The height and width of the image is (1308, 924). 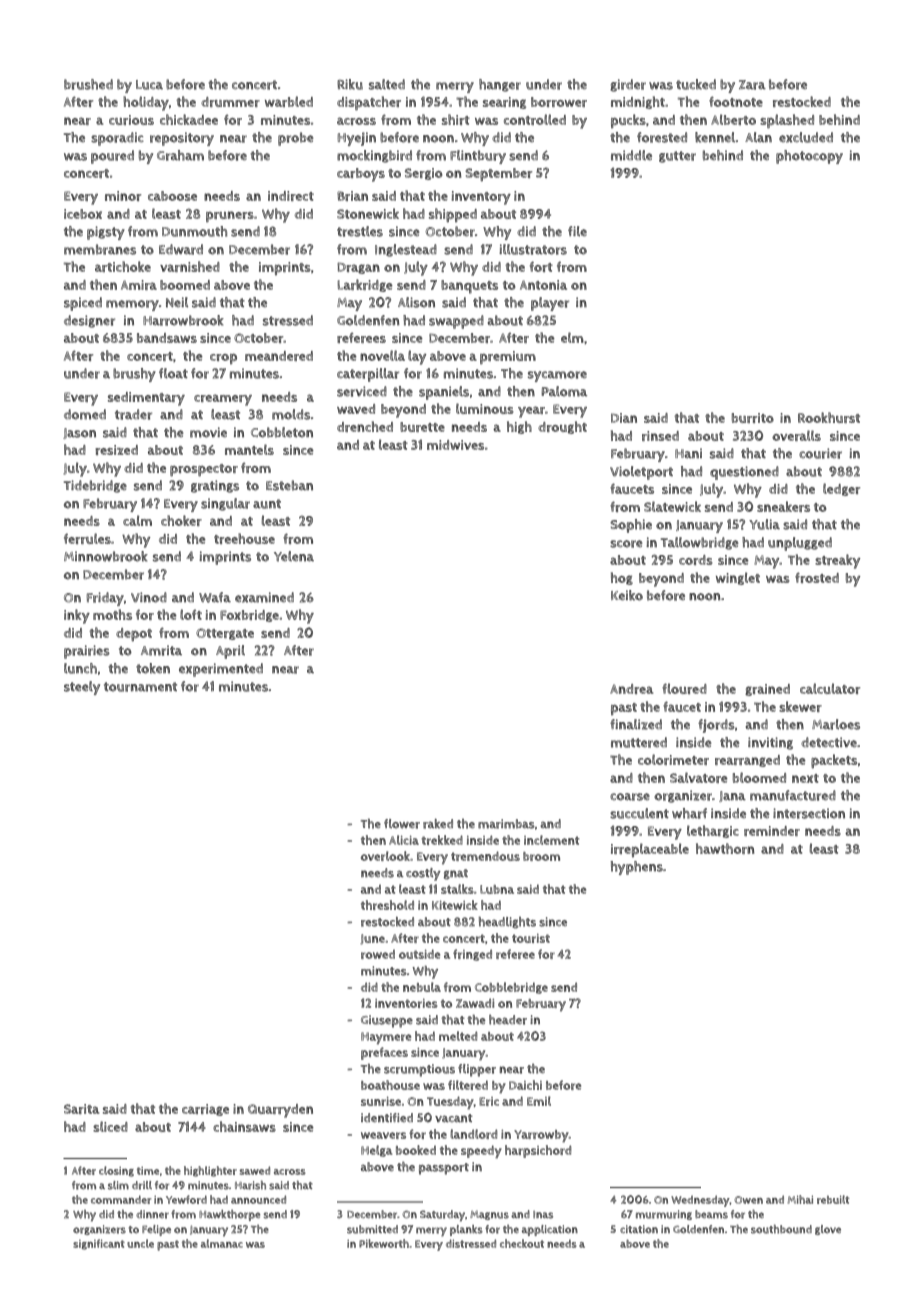 I want to click on checkout, so click(x=522, y=1243).
